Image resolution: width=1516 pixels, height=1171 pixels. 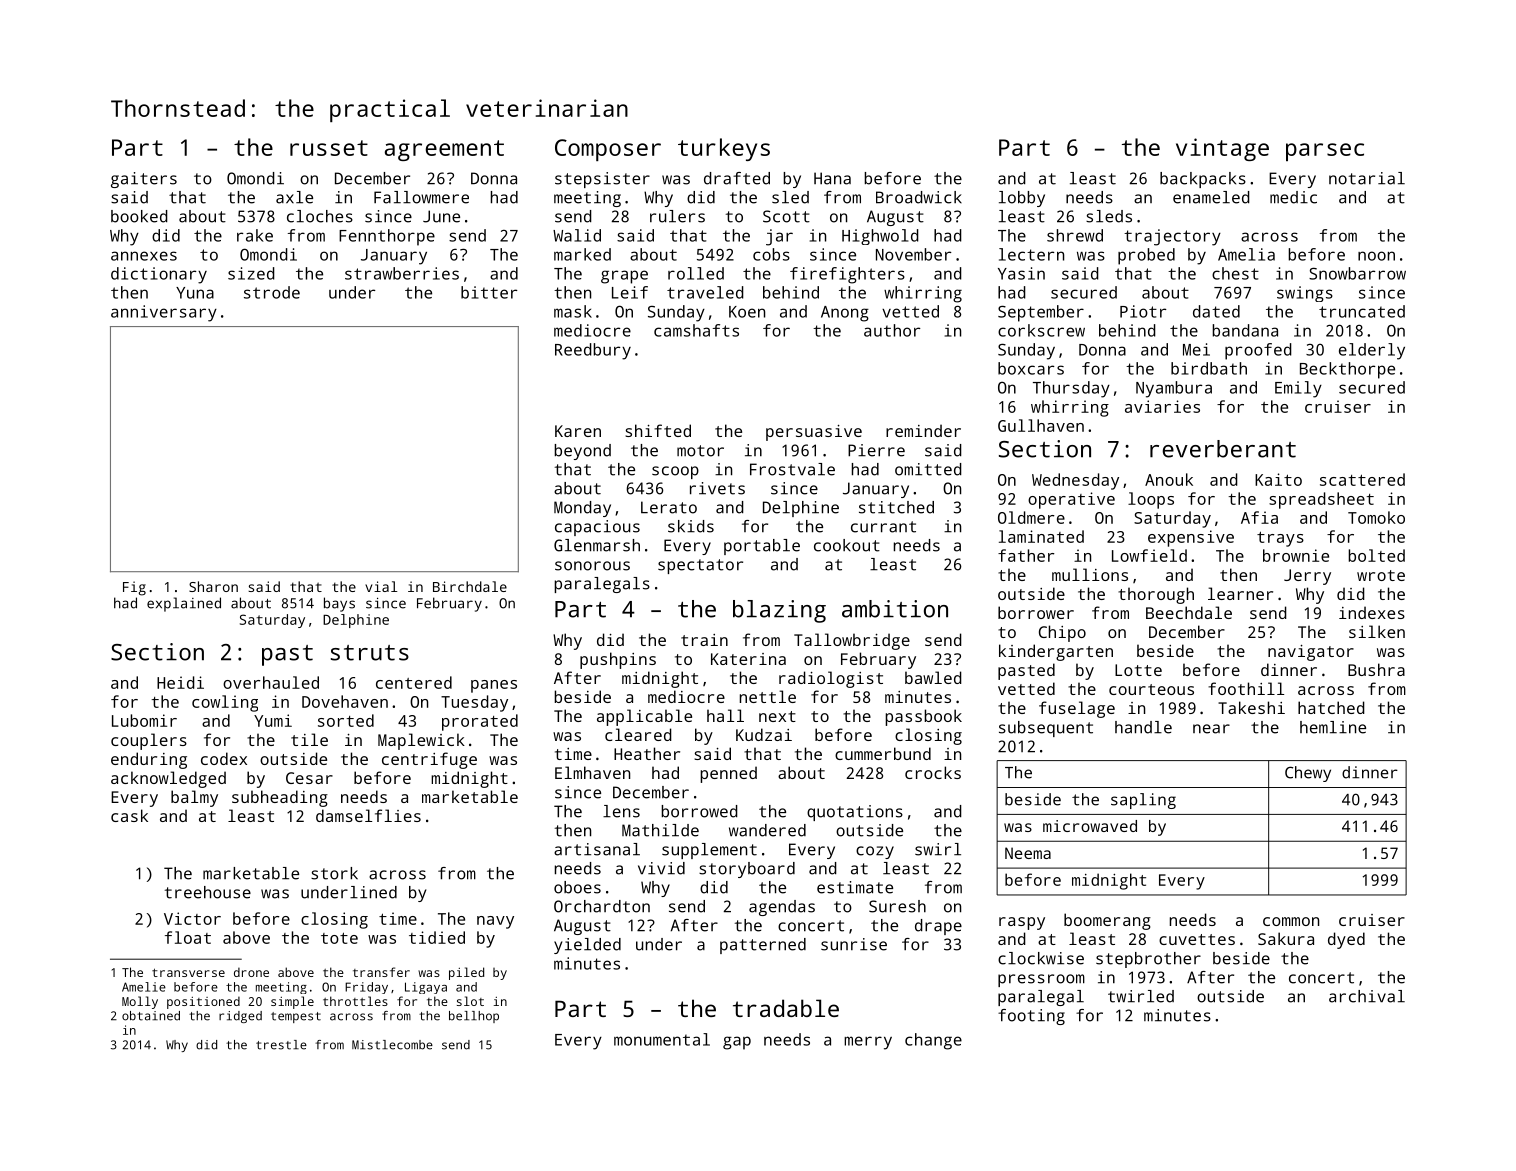 I want to click on indexes, so click(x=1372, y=612).
